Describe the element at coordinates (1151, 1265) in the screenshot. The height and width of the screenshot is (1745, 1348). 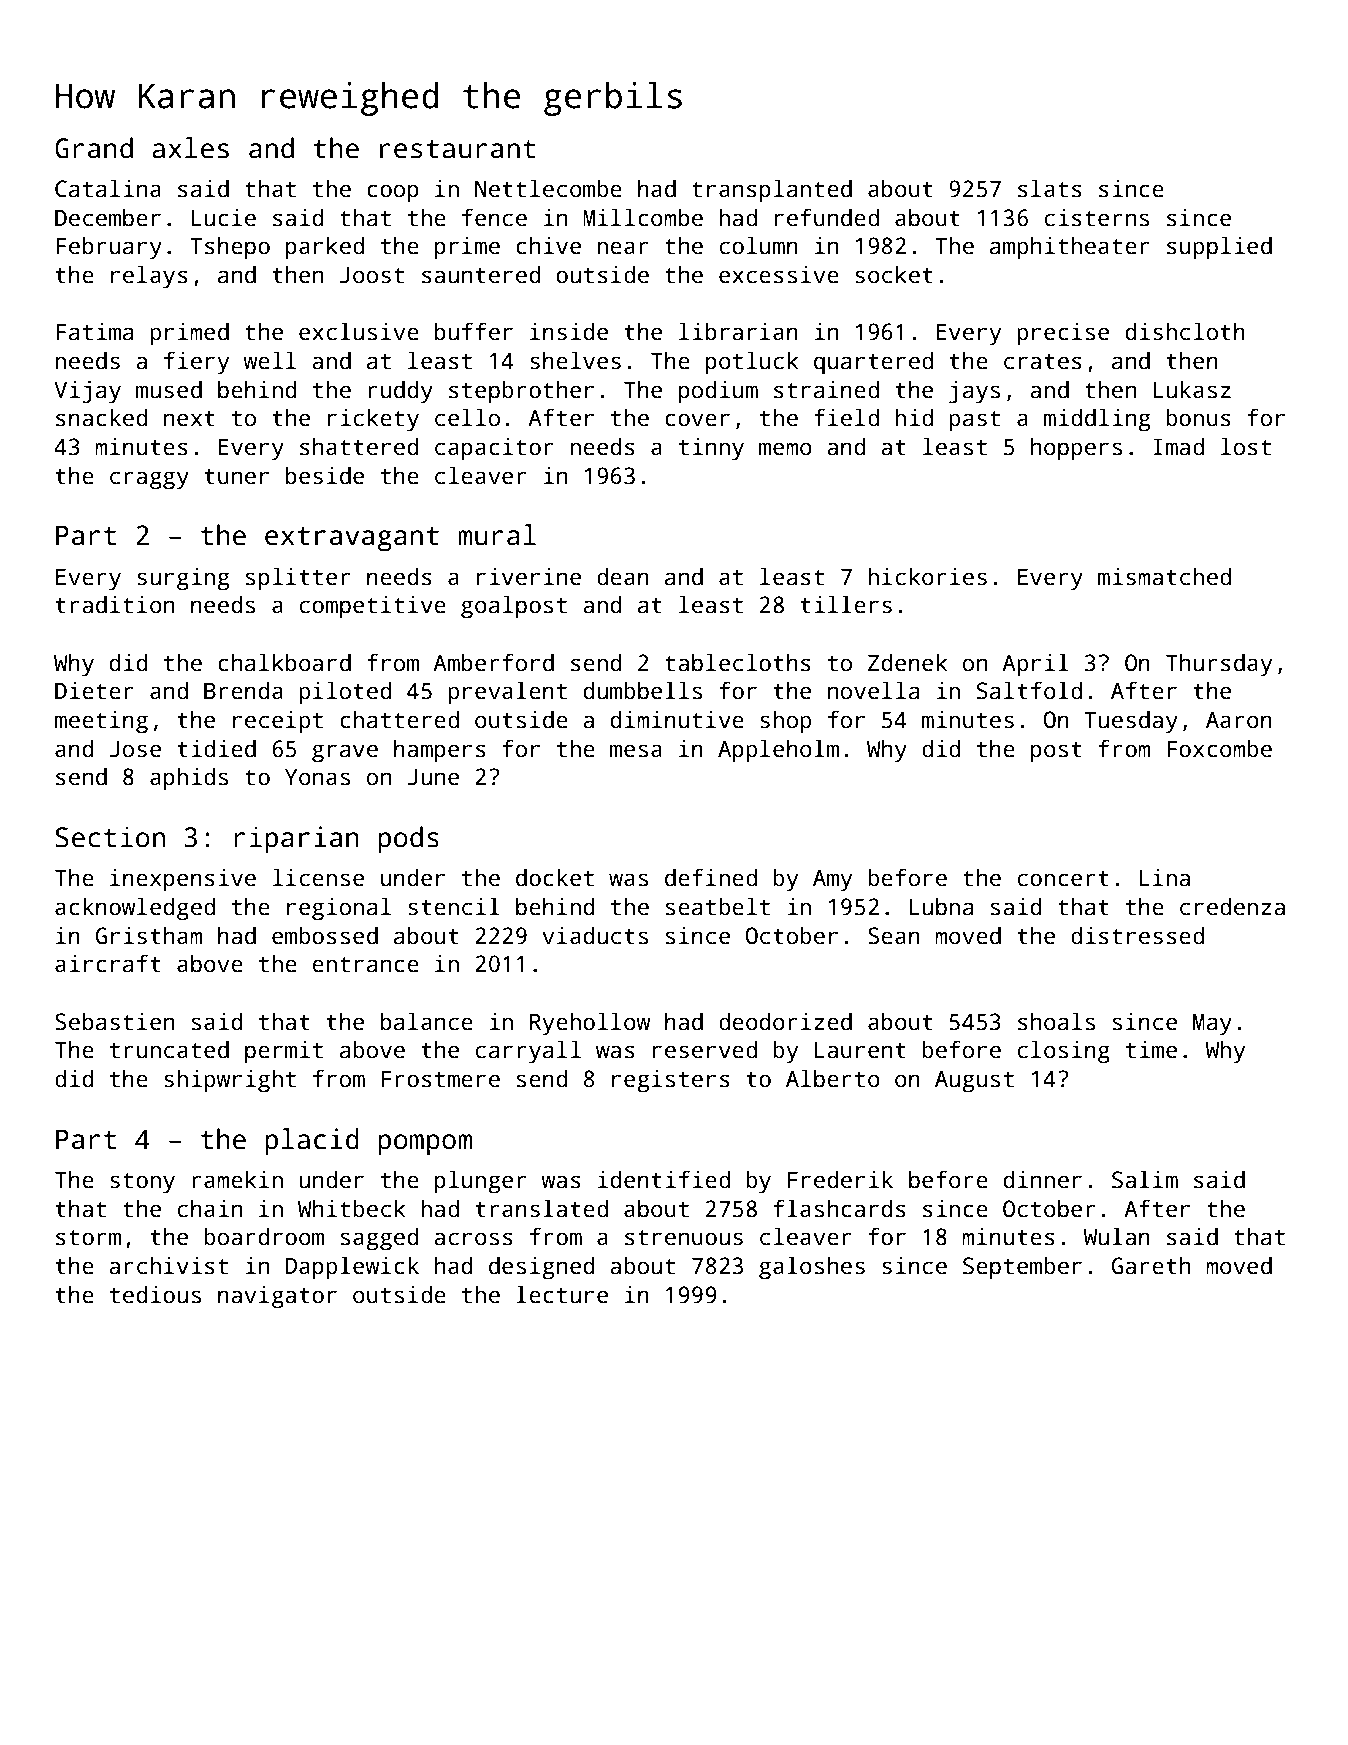
I see `Gareth` at that location.
